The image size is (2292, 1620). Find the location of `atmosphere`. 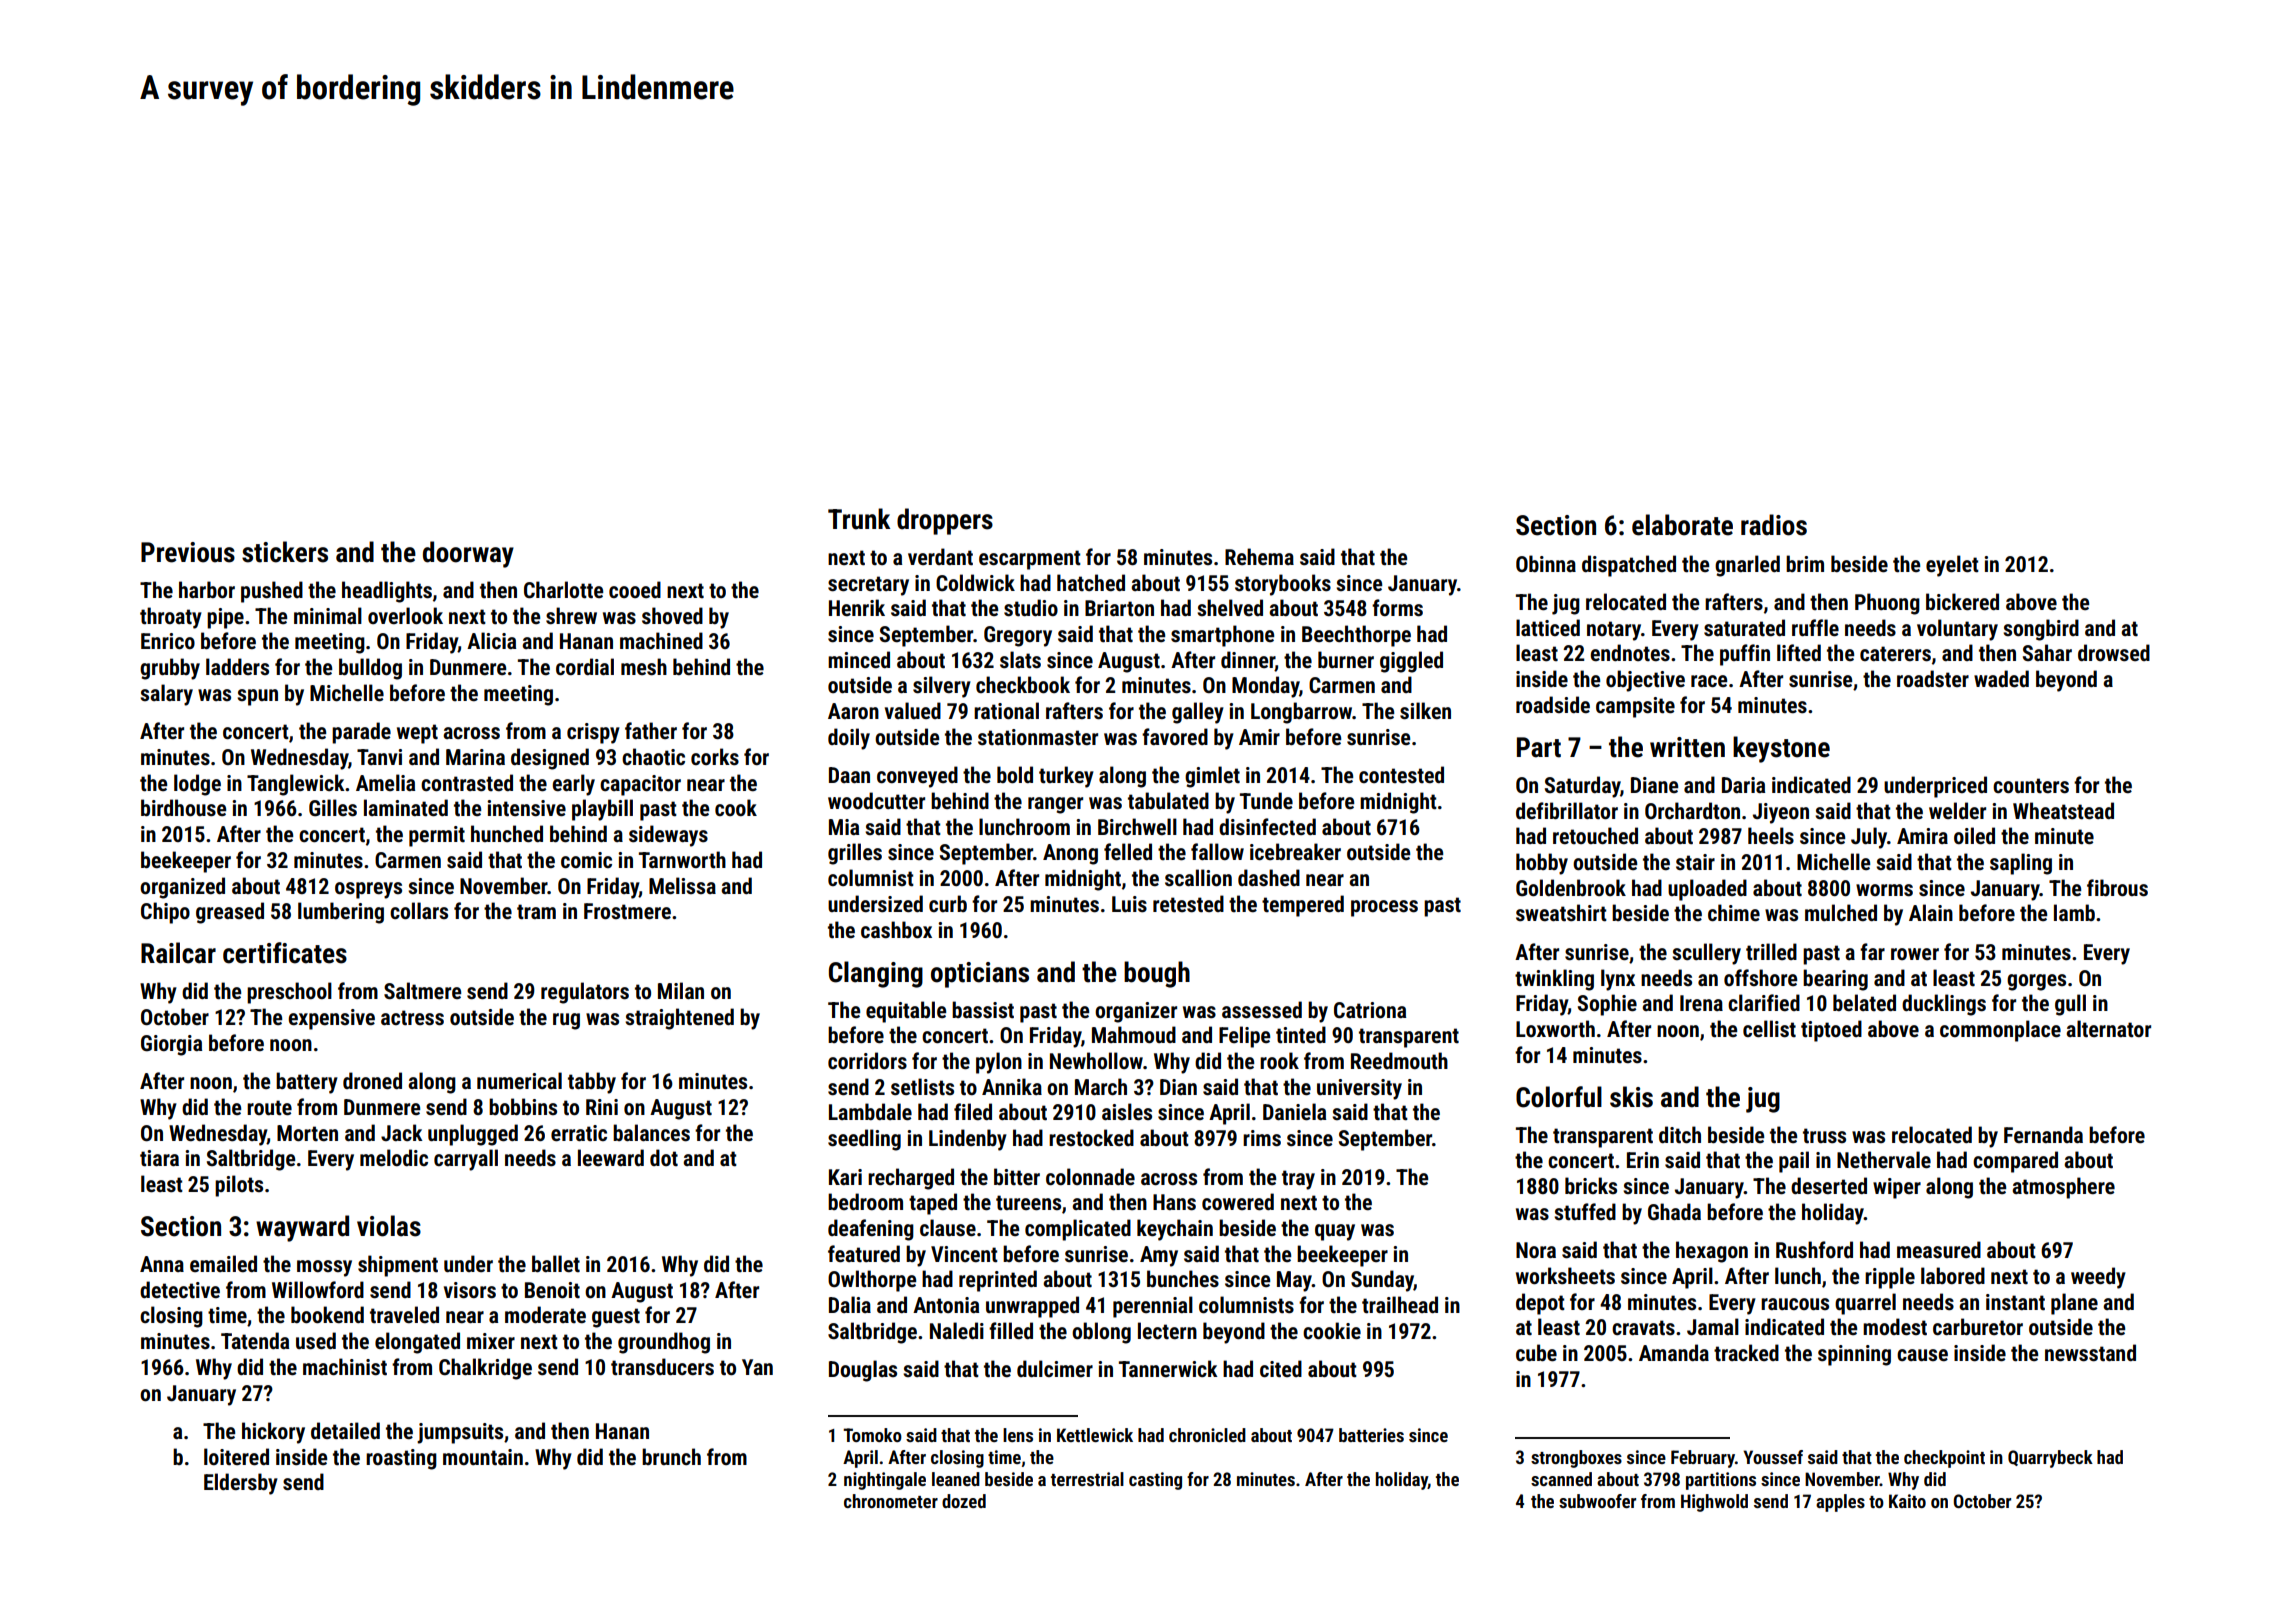

atmosphere is located at coordinates (2063, 1188).
